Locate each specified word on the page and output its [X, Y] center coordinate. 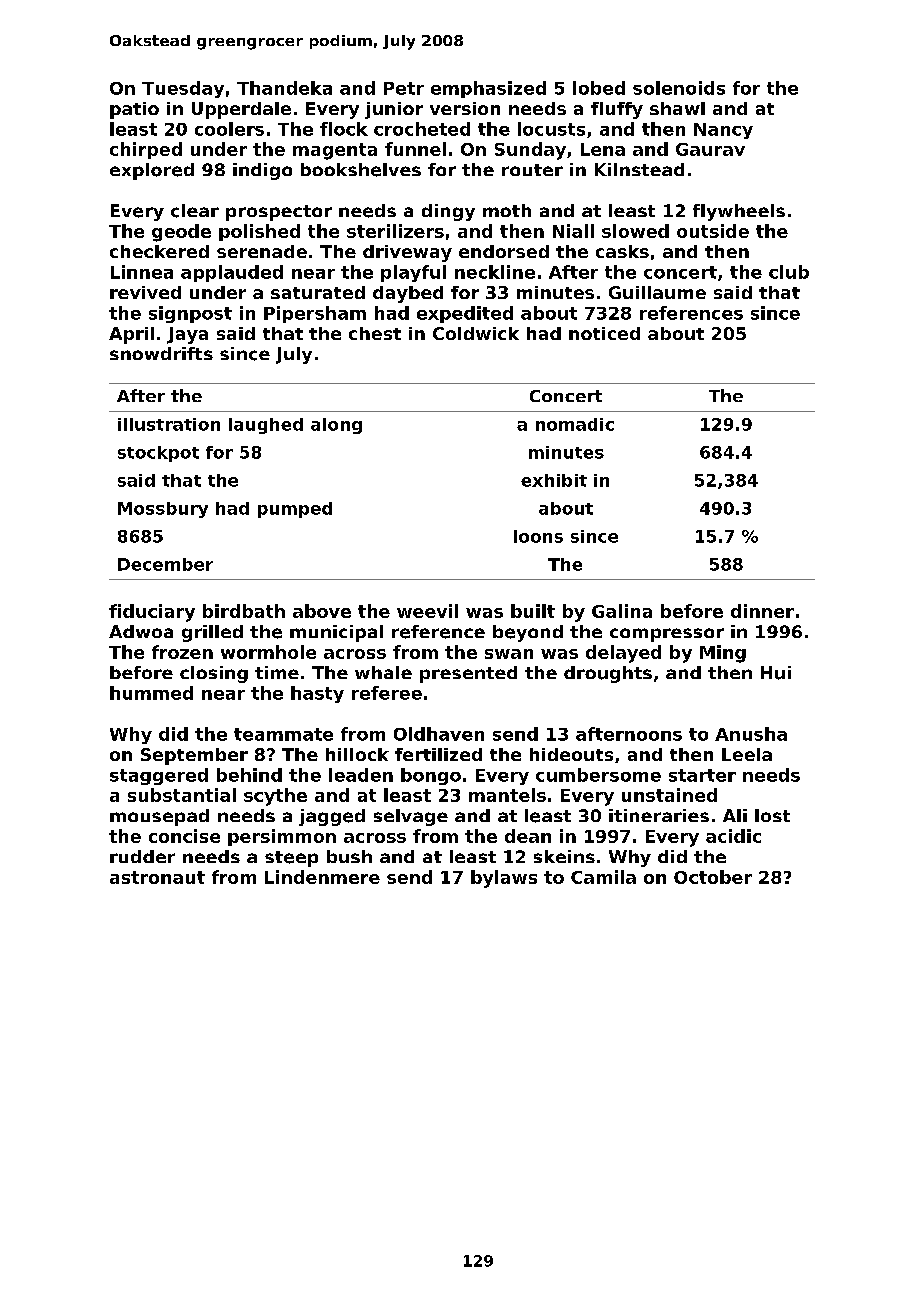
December [165, 564]
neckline [495, 272]
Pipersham [315, 314]
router [532, 170]
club [789, 272]
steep [291, 859]
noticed [604, 333]
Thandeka [284, 88]
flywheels [739, 212]
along [336, 426]
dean [528, 836]
